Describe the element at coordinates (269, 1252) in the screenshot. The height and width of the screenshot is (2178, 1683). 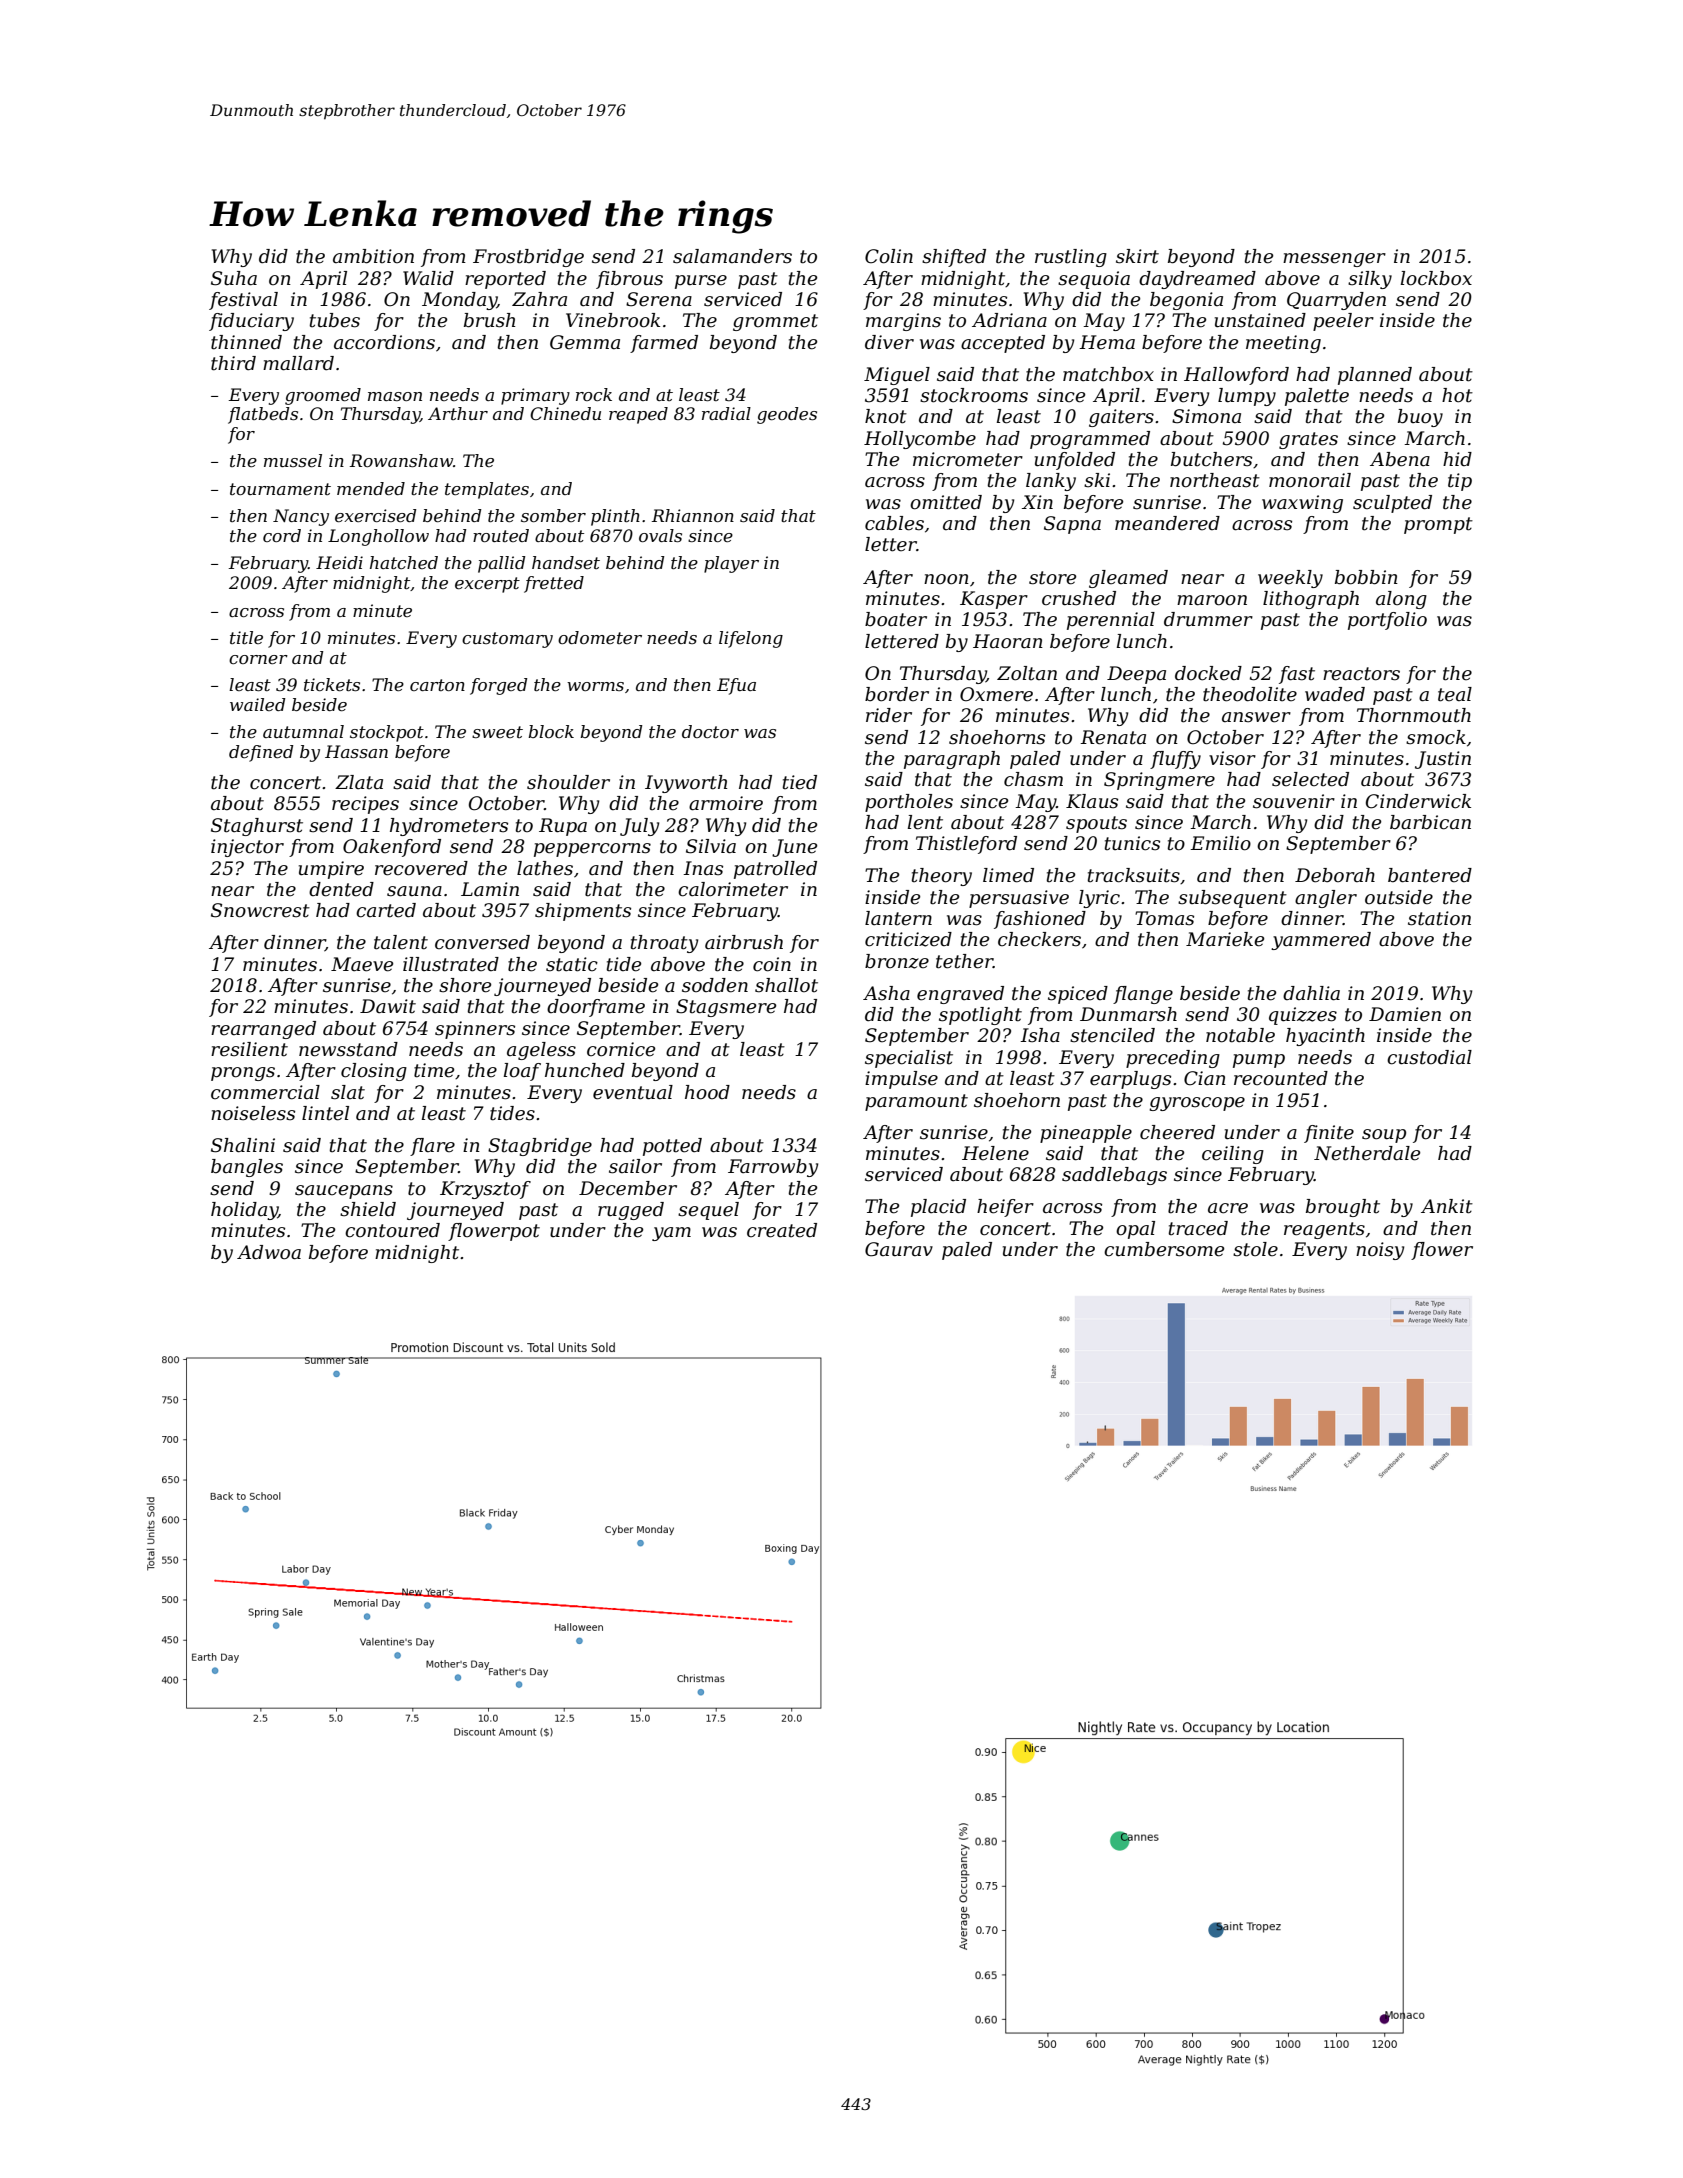
I see `Adwoa` at that location.
